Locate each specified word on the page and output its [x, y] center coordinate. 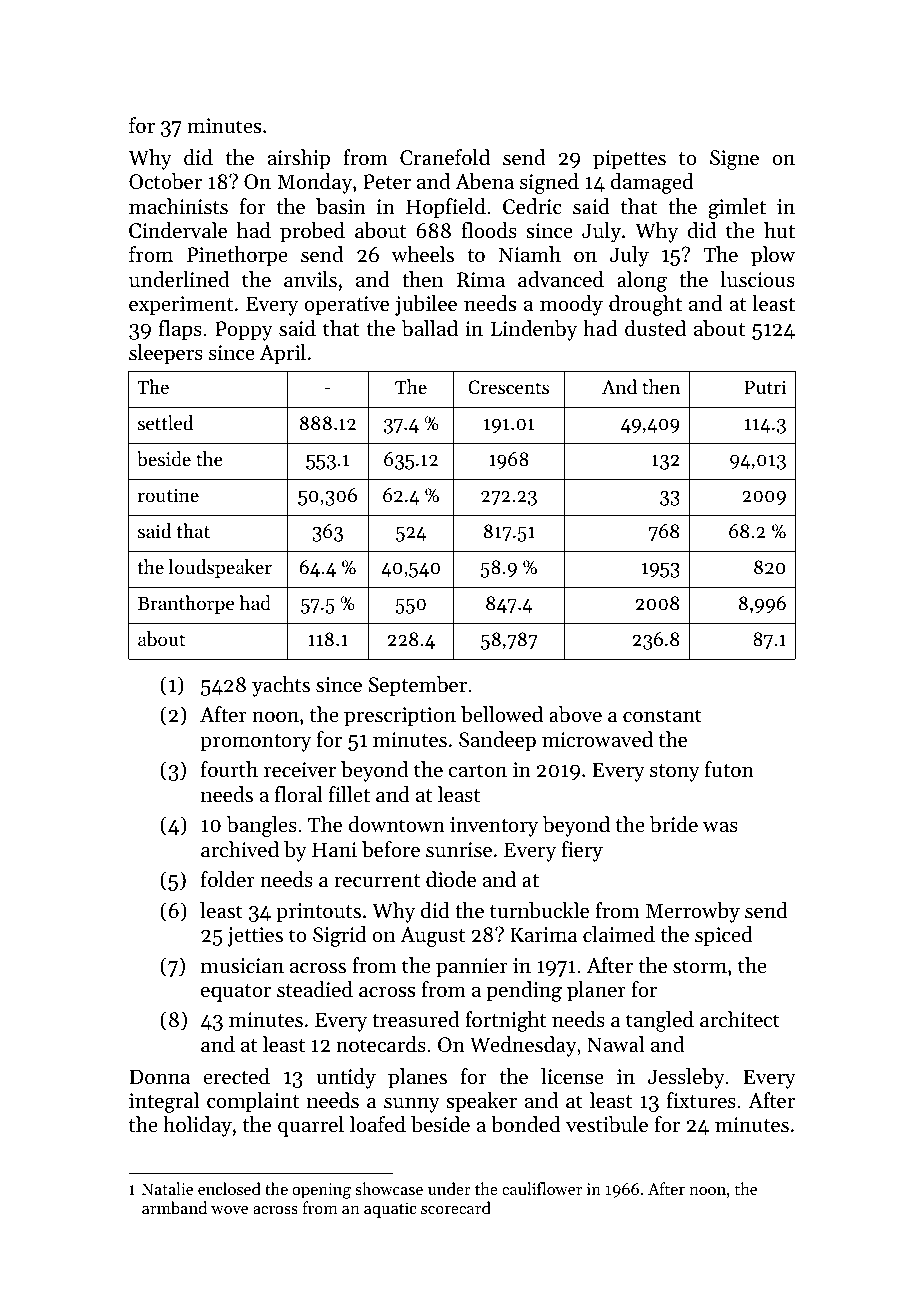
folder [228, 879]
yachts [281, 686]
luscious [757, 279]
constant [662, 716]
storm [700, 967]
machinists [178, 206]
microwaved [597, 739]
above [575, 714]
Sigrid [340, 936]
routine [168, 495]
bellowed [502, 714]
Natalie [167, 1188]
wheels [422, 254]
